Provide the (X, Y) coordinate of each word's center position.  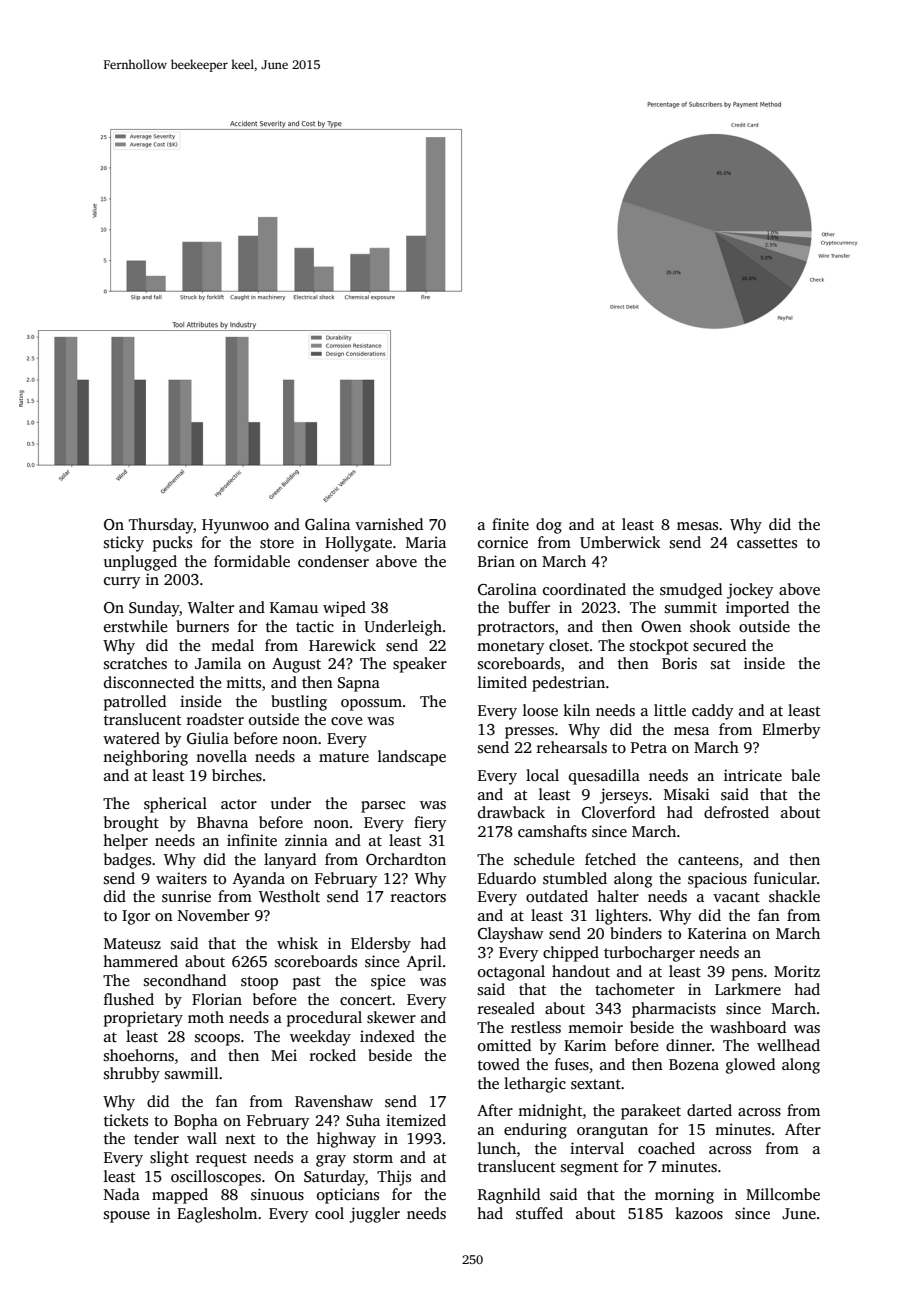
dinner (689, 1045)
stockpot (659, 647)
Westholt (289, 896)
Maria (426, 542)
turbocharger (649, 954)
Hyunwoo (235, 526)
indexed (387, 1036)
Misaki (686, 794)
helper (125, 842)
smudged (691, 591)
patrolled (135, 703)
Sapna (359, 684)
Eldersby (381, 945)
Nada (122, 1194)
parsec (383, 807)
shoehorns (139, 1055)
